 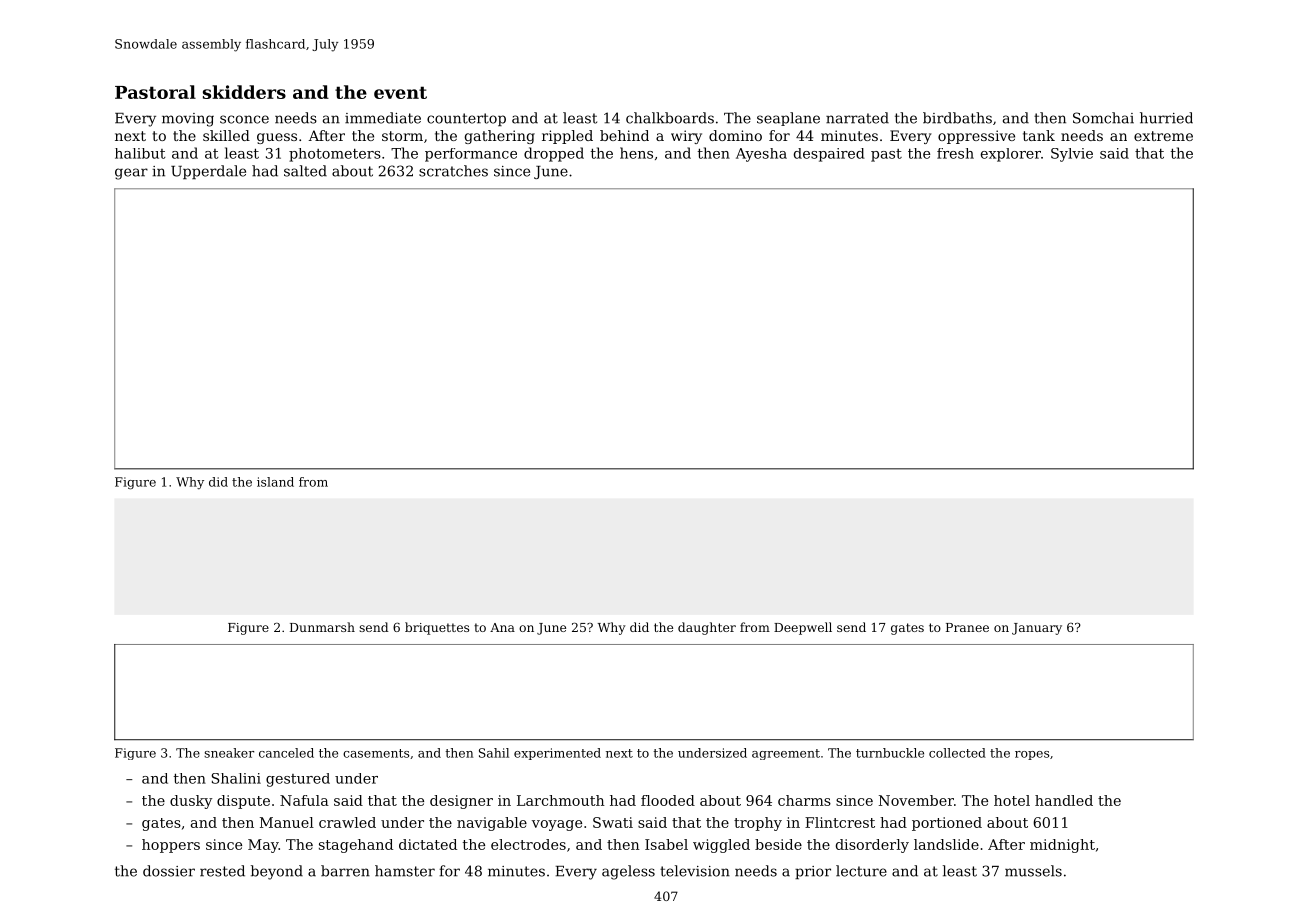 I want to click on barren, so click(x=345, y=871).
